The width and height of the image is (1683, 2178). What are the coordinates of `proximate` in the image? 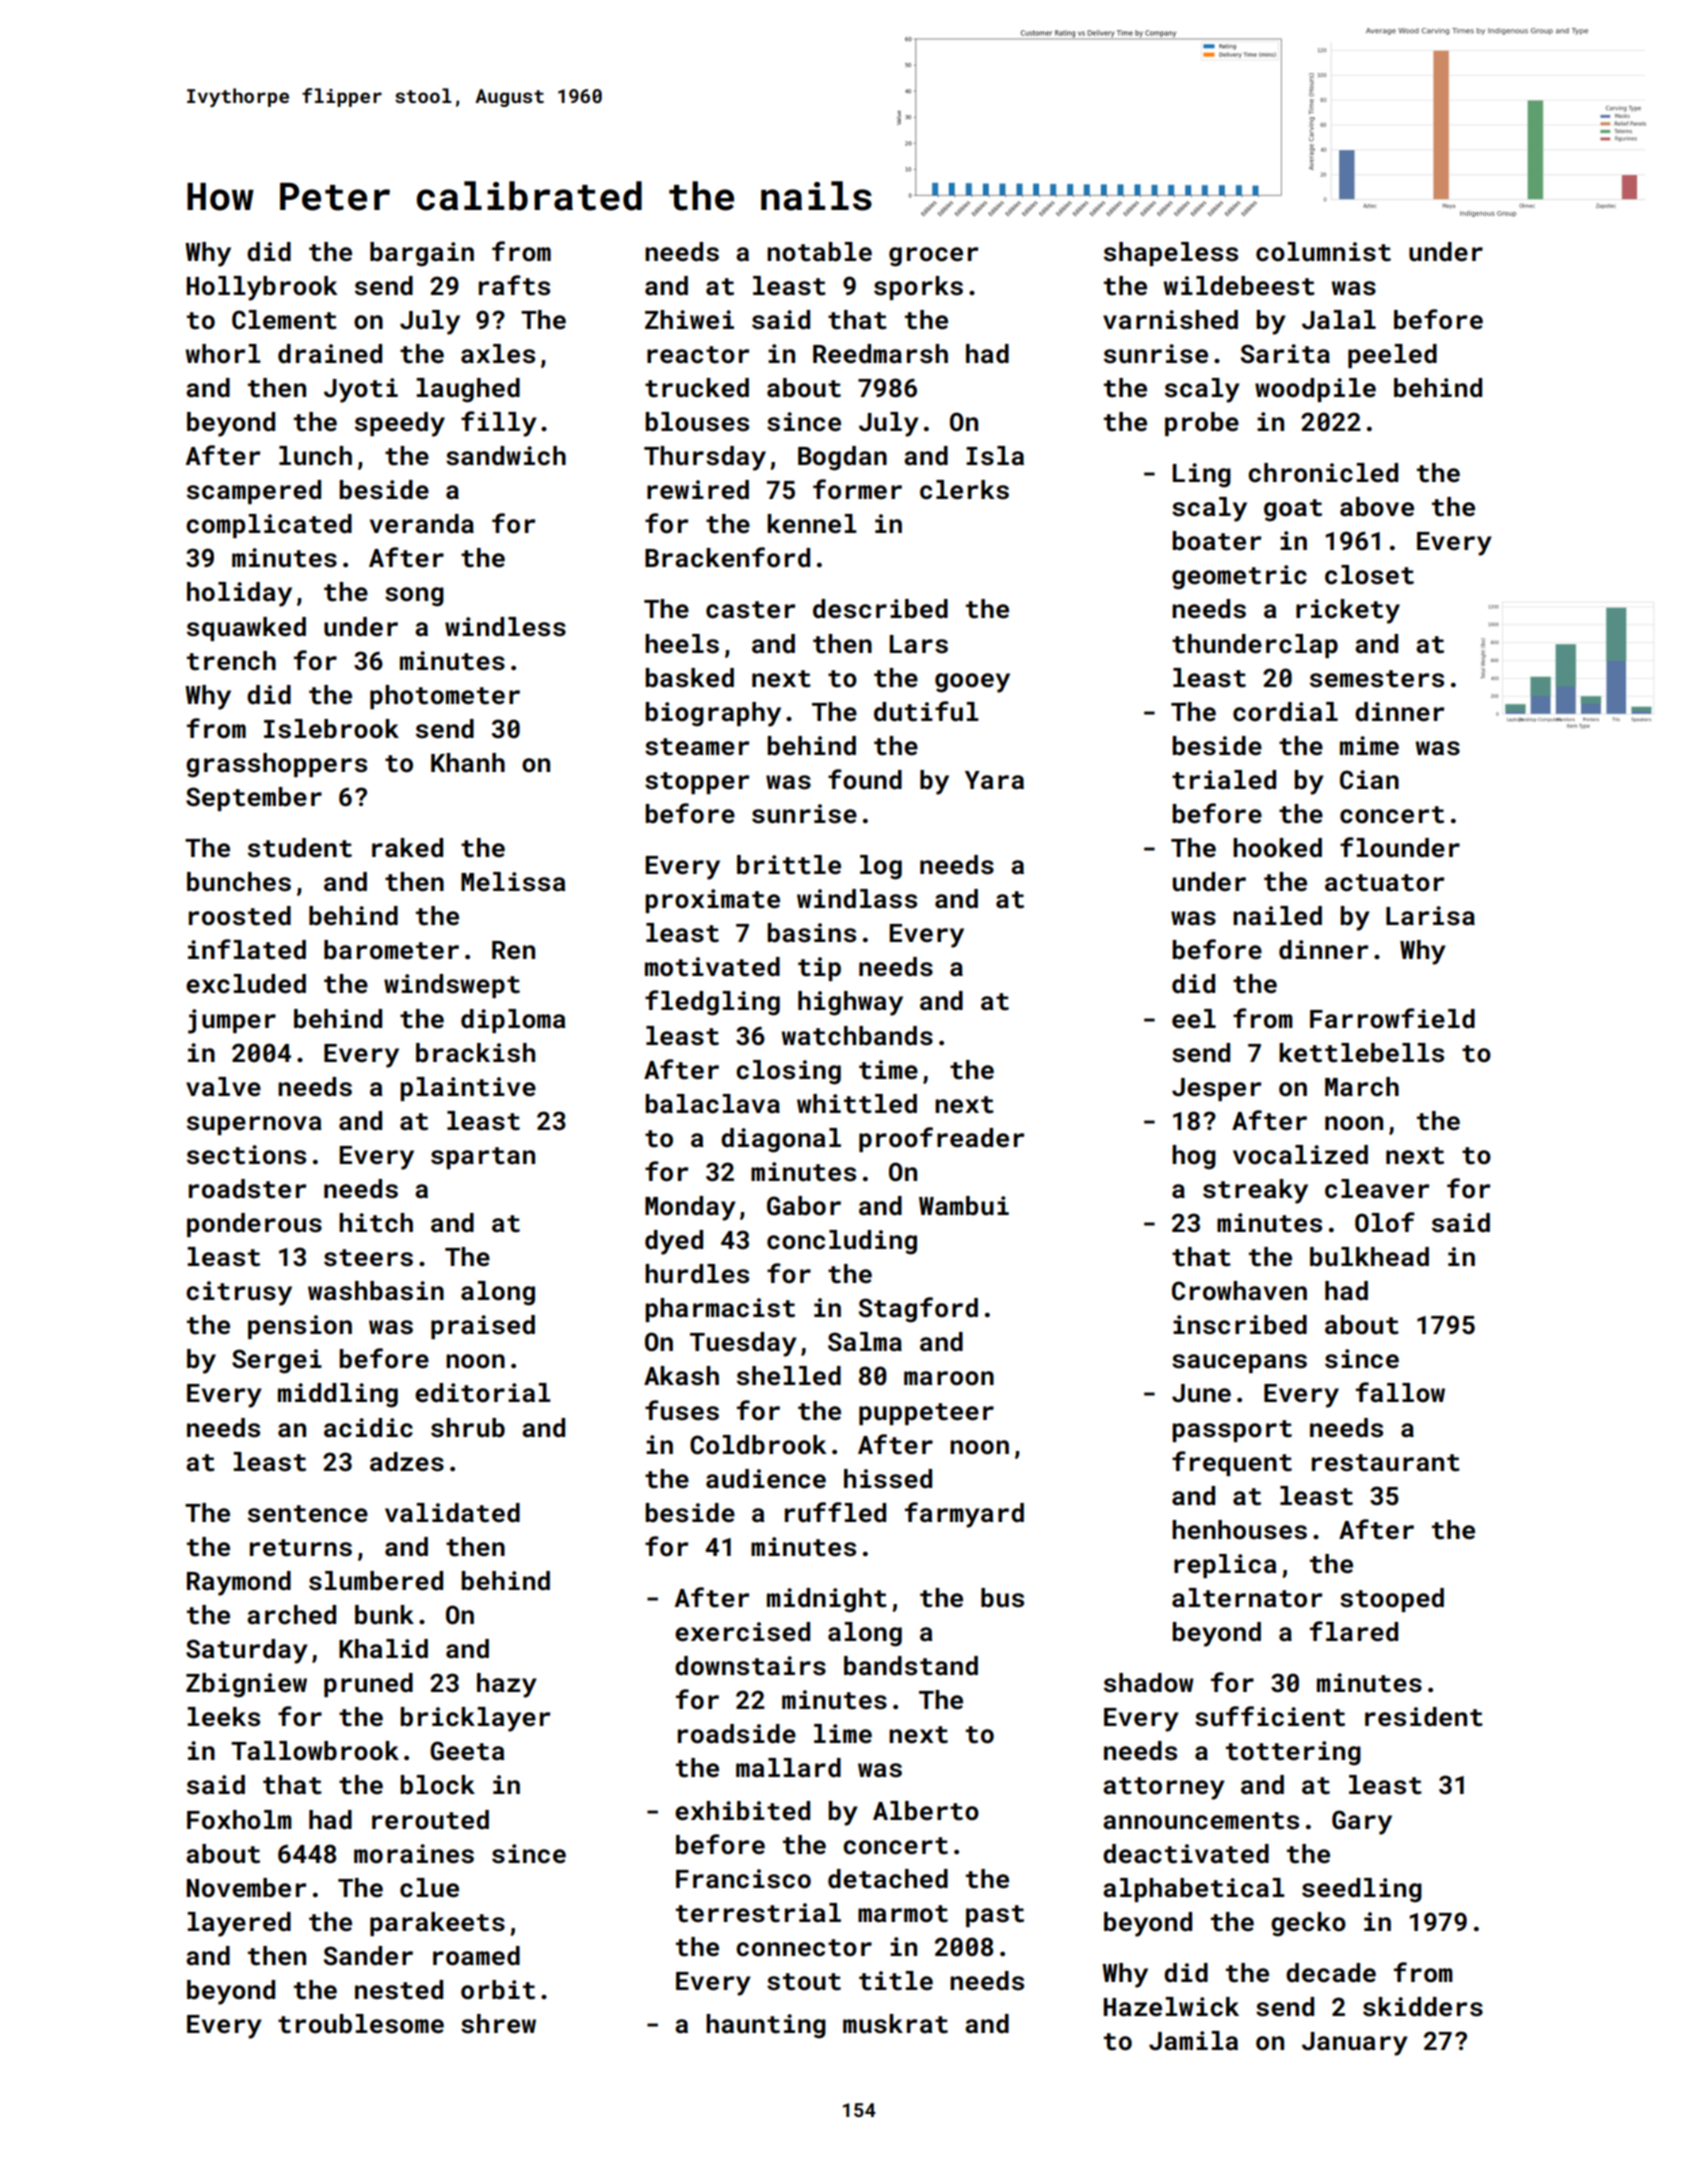 It's located at (712, 901).
